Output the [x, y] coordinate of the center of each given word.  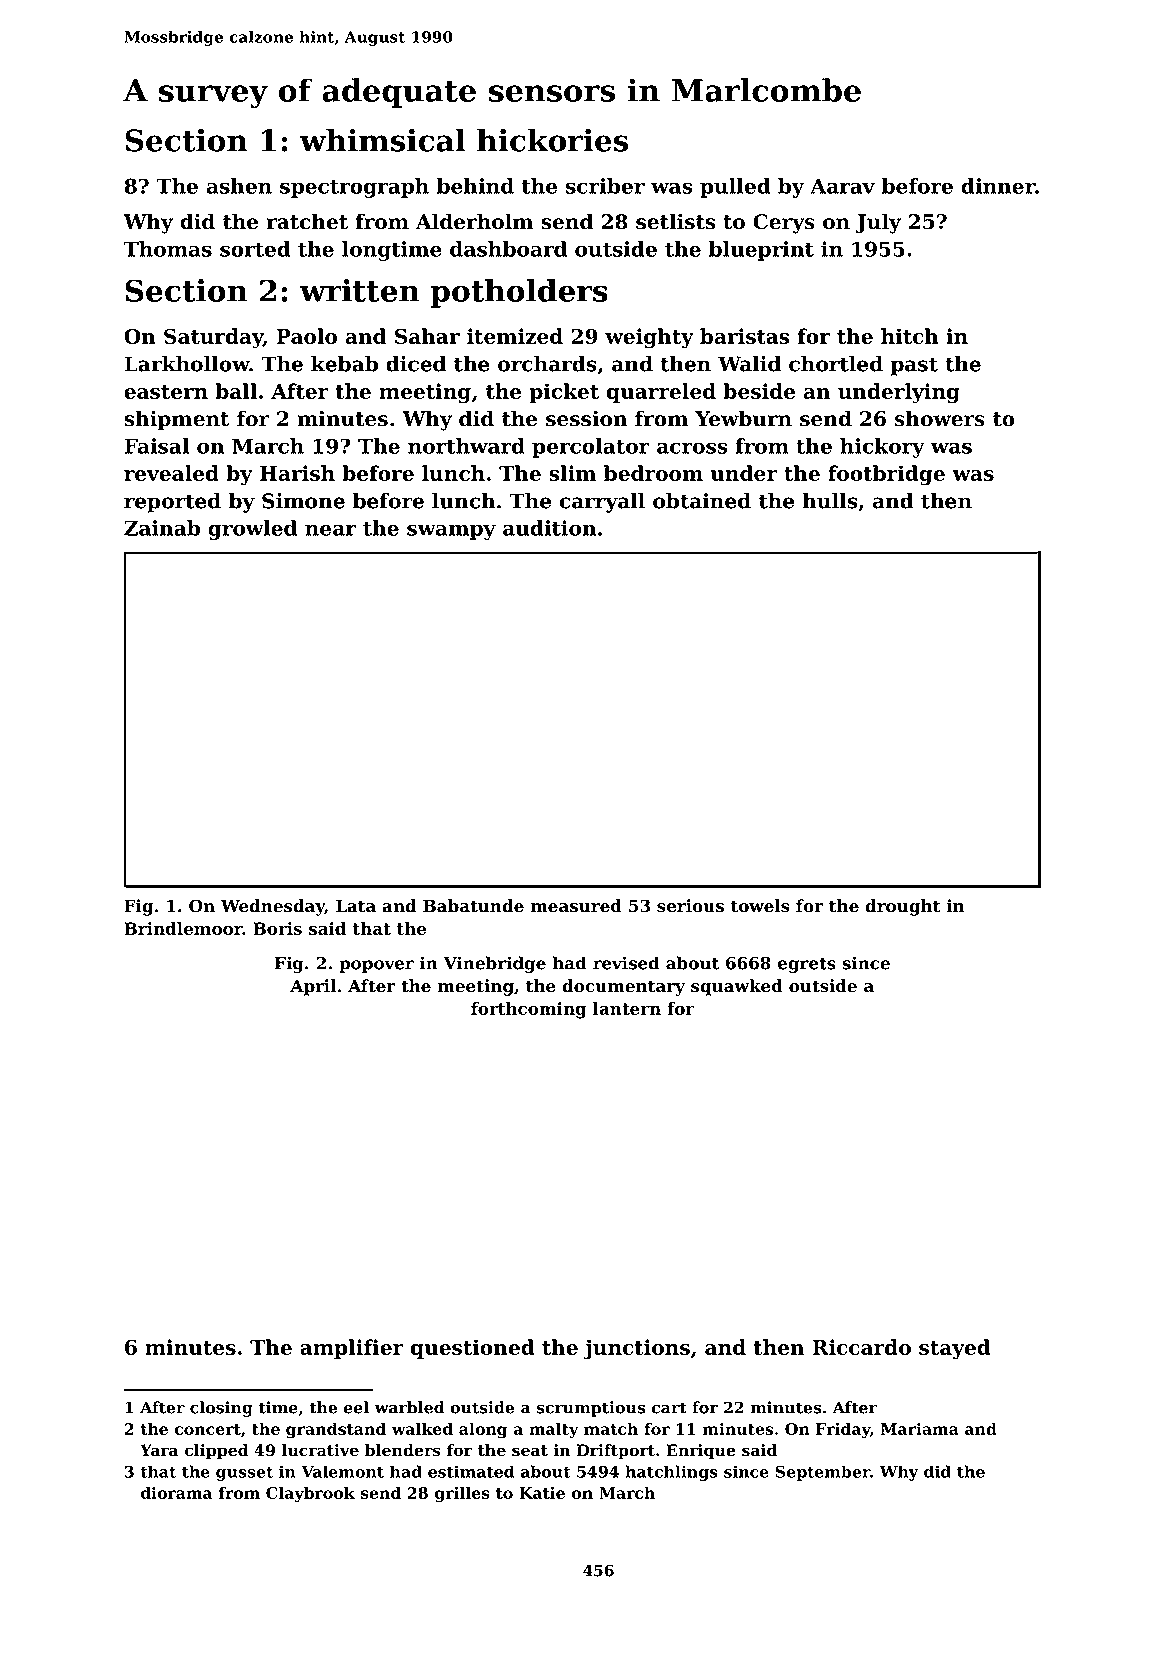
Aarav [842, 186]
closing [221, 1409]
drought [903, 907]
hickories [552, 140]
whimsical [382, 140]
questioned [473, 1349]
